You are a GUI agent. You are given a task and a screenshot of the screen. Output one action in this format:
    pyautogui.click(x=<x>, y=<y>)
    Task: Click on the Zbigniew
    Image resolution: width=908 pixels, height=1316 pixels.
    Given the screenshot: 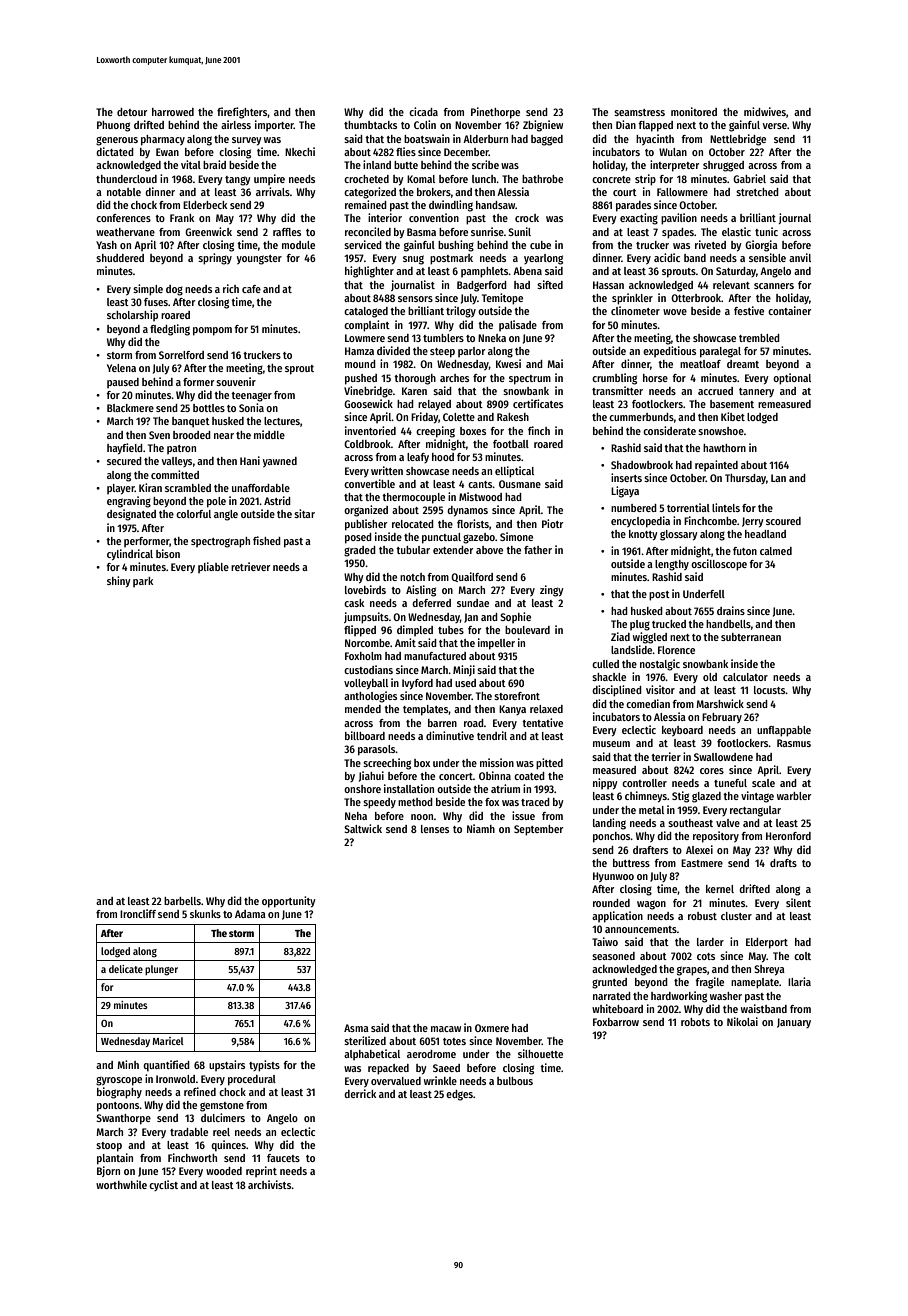 What is the action you would take?
    pyautogui.click(x=543, y=126)
